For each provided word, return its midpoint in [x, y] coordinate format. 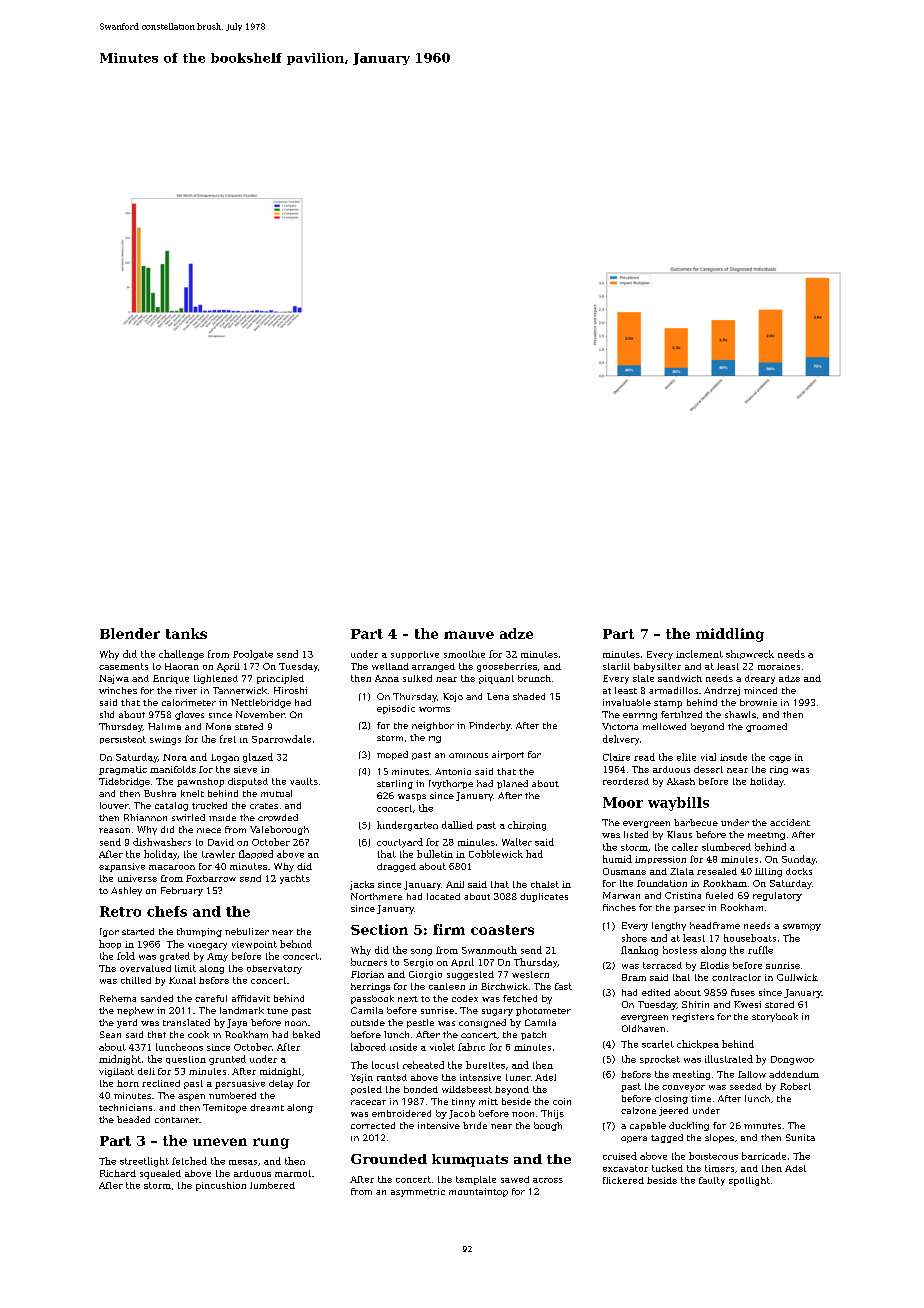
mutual [276, 793]
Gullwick [797, 977]
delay [281, 1084]
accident [790, 822]
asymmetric [418, 1192]
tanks [186, 633]
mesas [243, 1162]
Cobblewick [496, 854]
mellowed [664, 726]
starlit [616, 666]
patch [533, 1035]
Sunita [800, 1137]
